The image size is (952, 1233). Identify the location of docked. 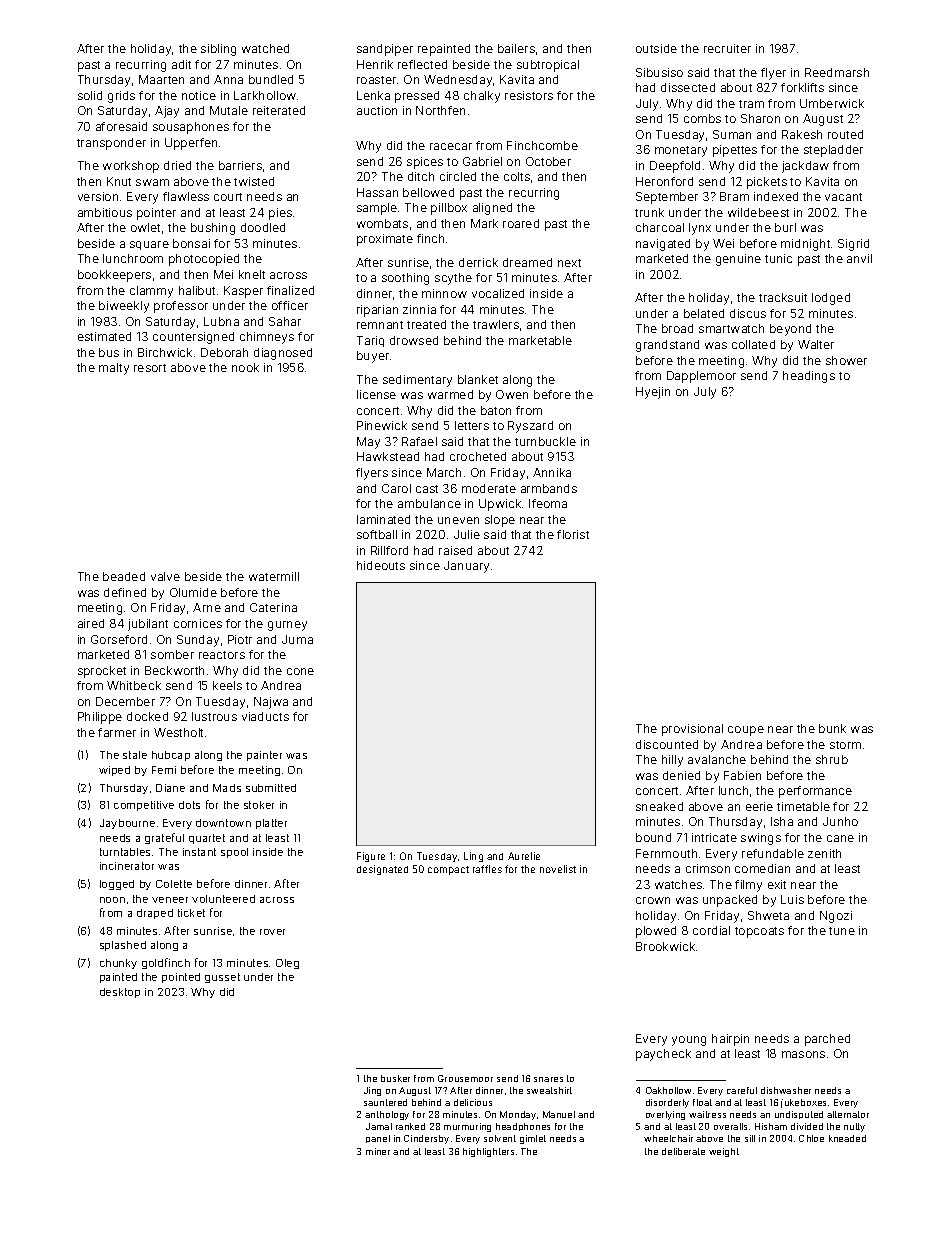
(147, 716).
